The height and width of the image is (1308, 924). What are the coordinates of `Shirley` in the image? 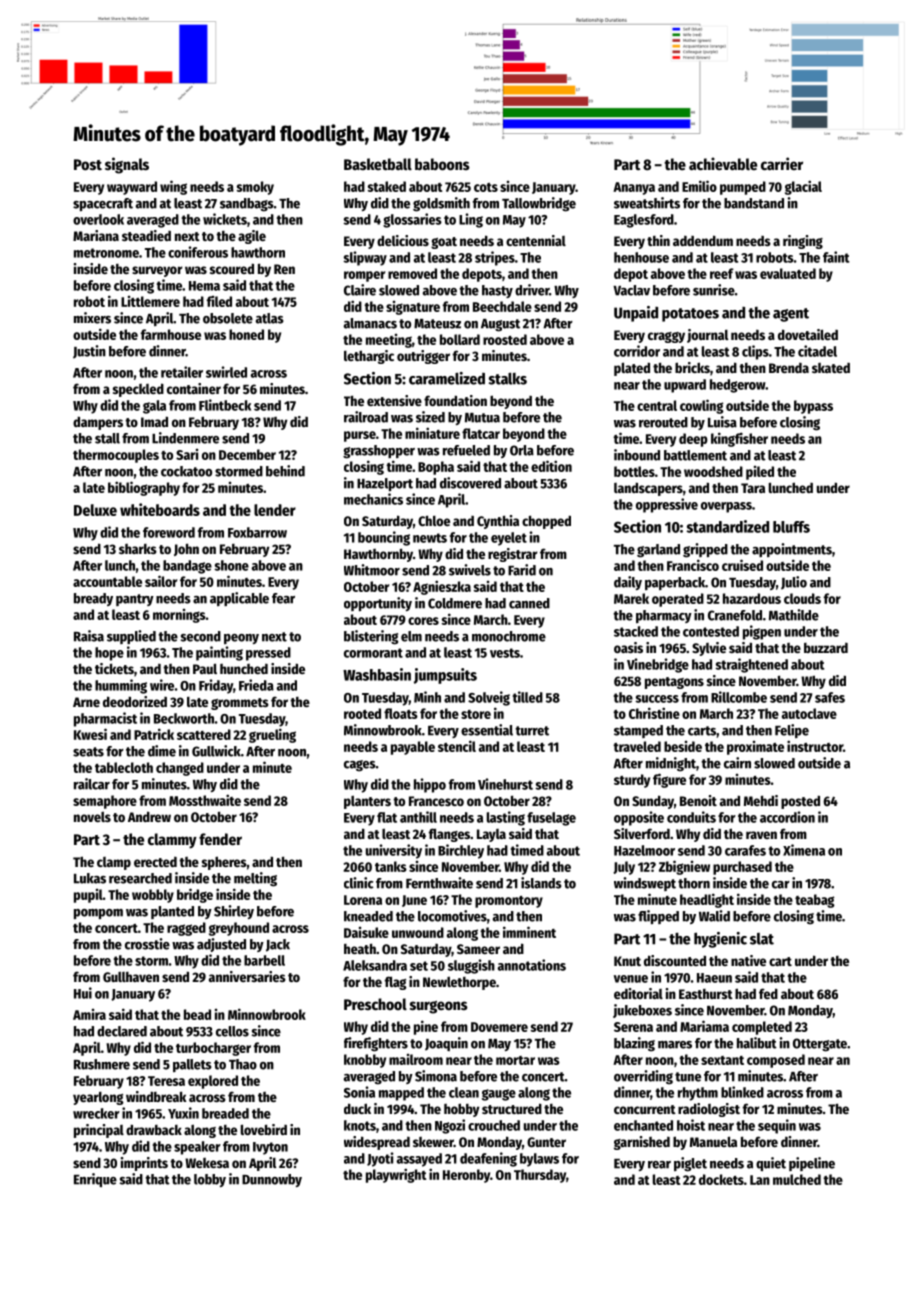 It's located at (234, 912).
